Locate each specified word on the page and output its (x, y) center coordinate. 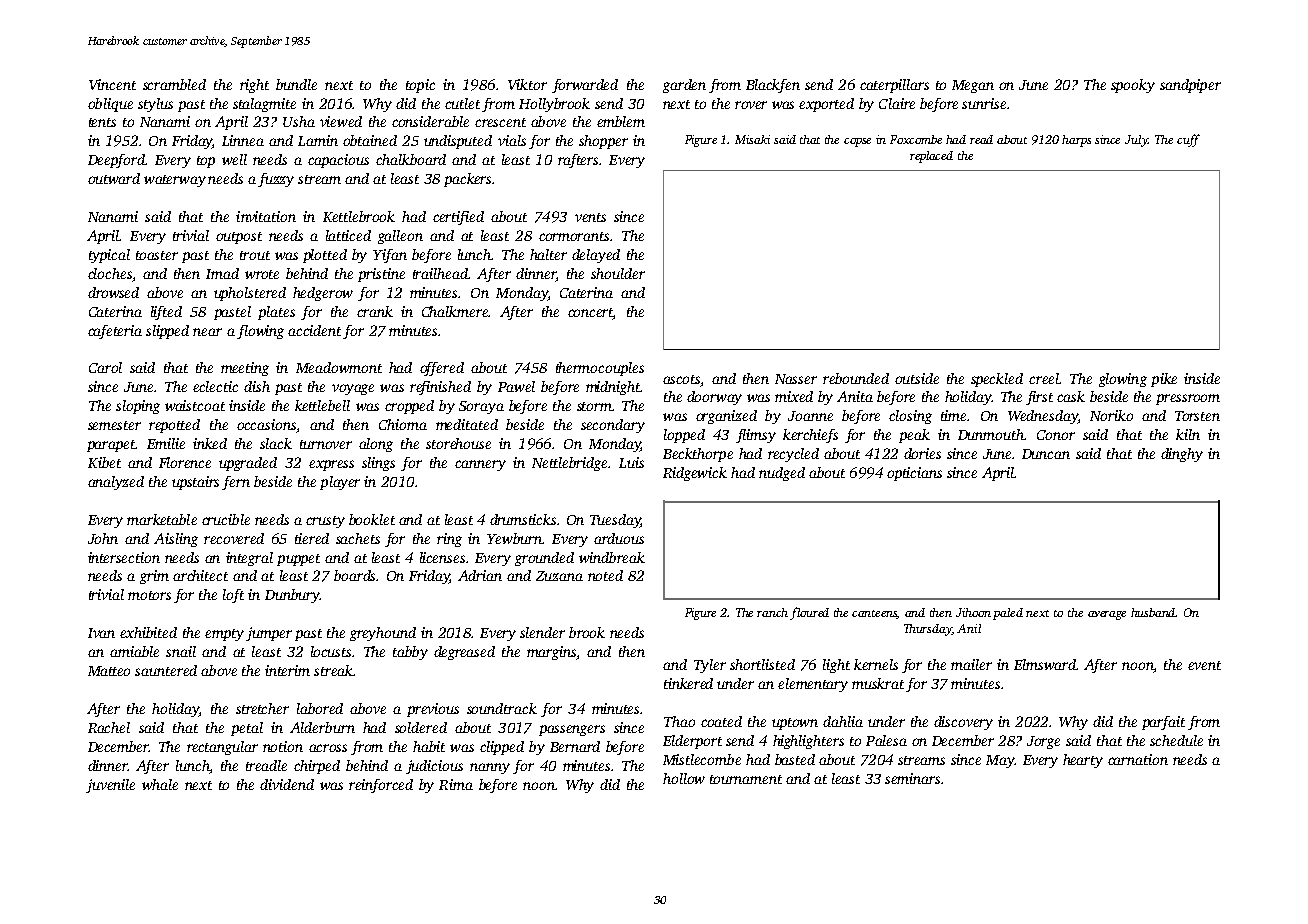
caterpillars (894, 86)
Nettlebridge (569, 464)
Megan (973, 86)
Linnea (243, 140)
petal (247, 729)
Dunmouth (991, 434)
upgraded (248, 464)
